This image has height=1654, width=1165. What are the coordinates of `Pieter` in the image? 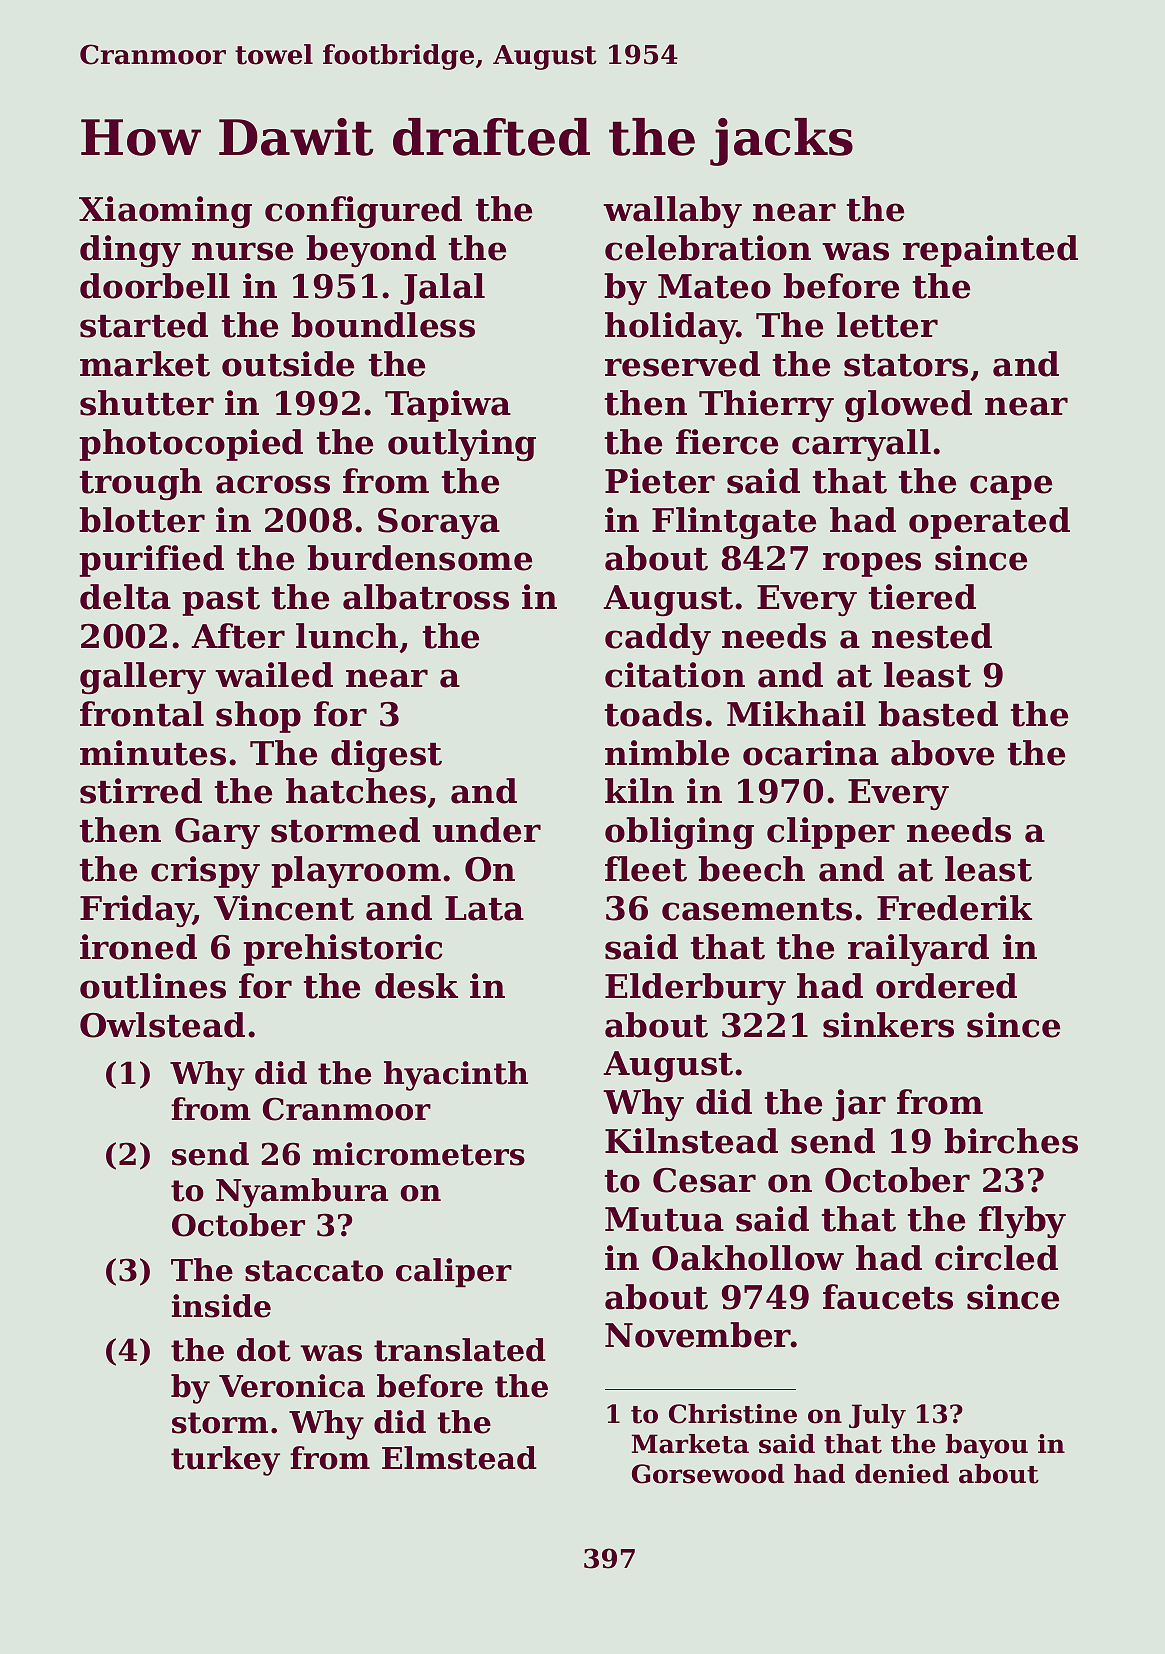 It's located at (660, 481).
